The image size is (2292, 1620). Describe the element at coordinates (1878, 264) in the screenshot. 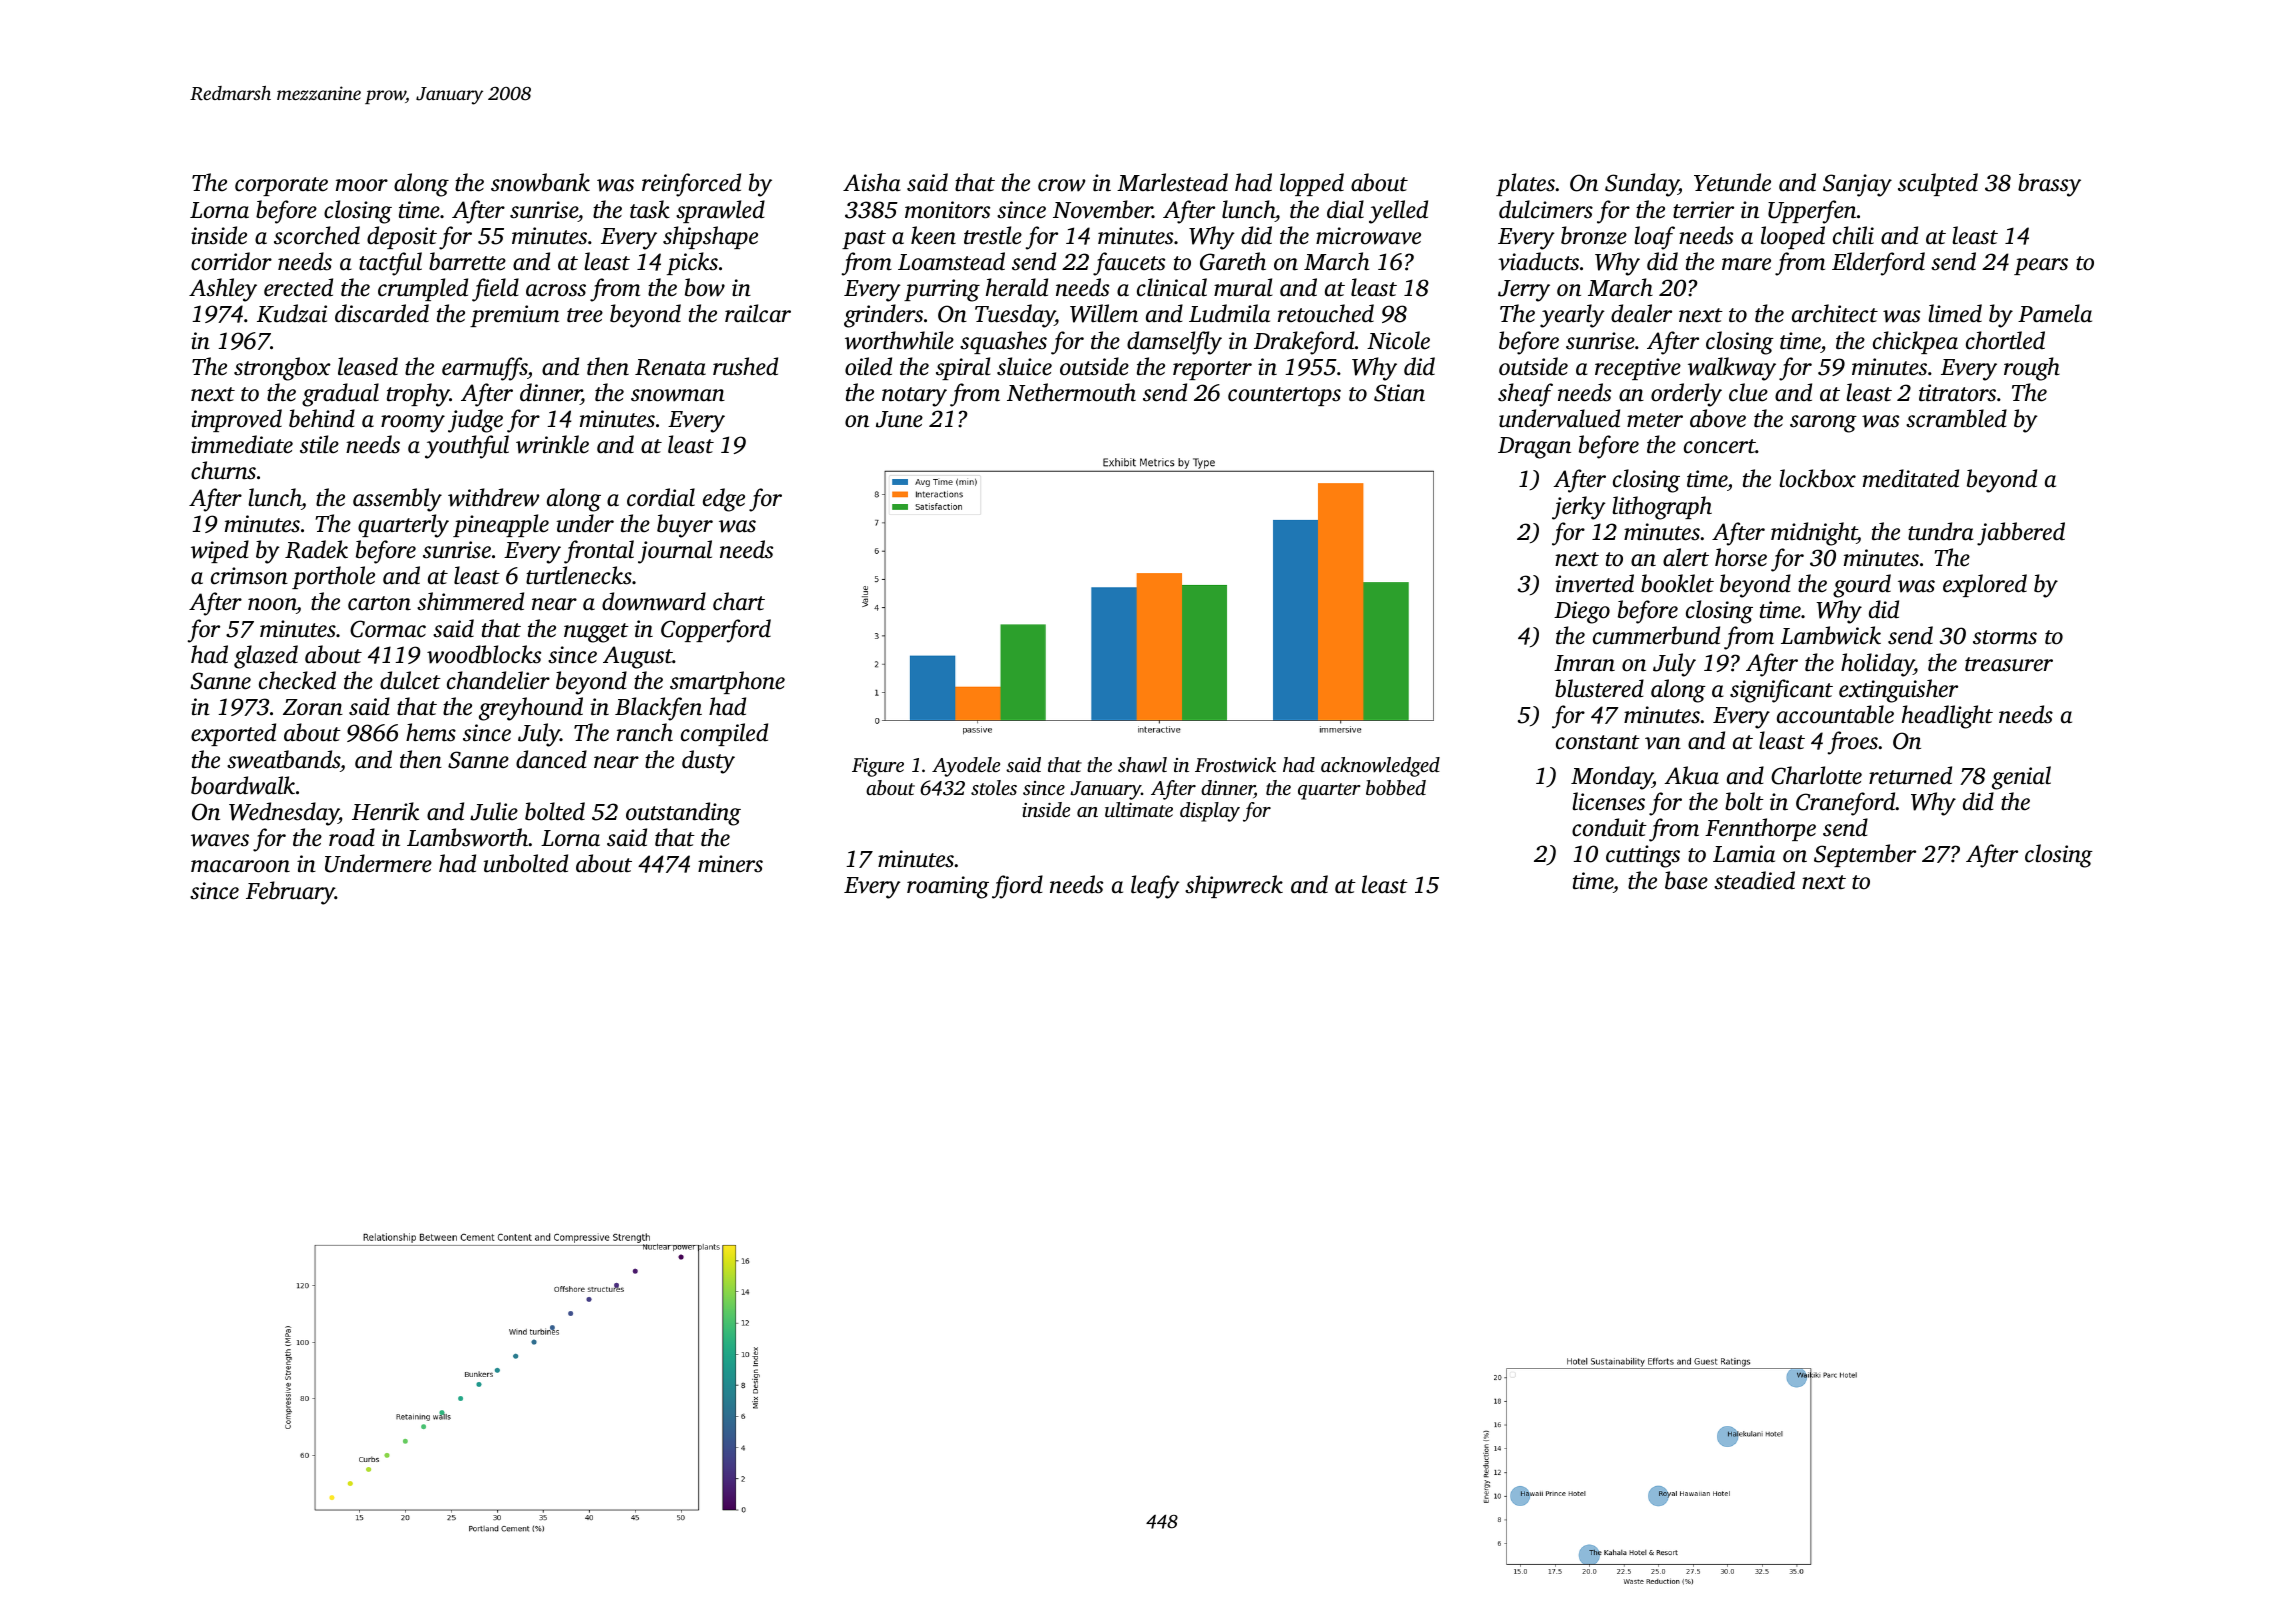

I see `Elderford` at that location.
